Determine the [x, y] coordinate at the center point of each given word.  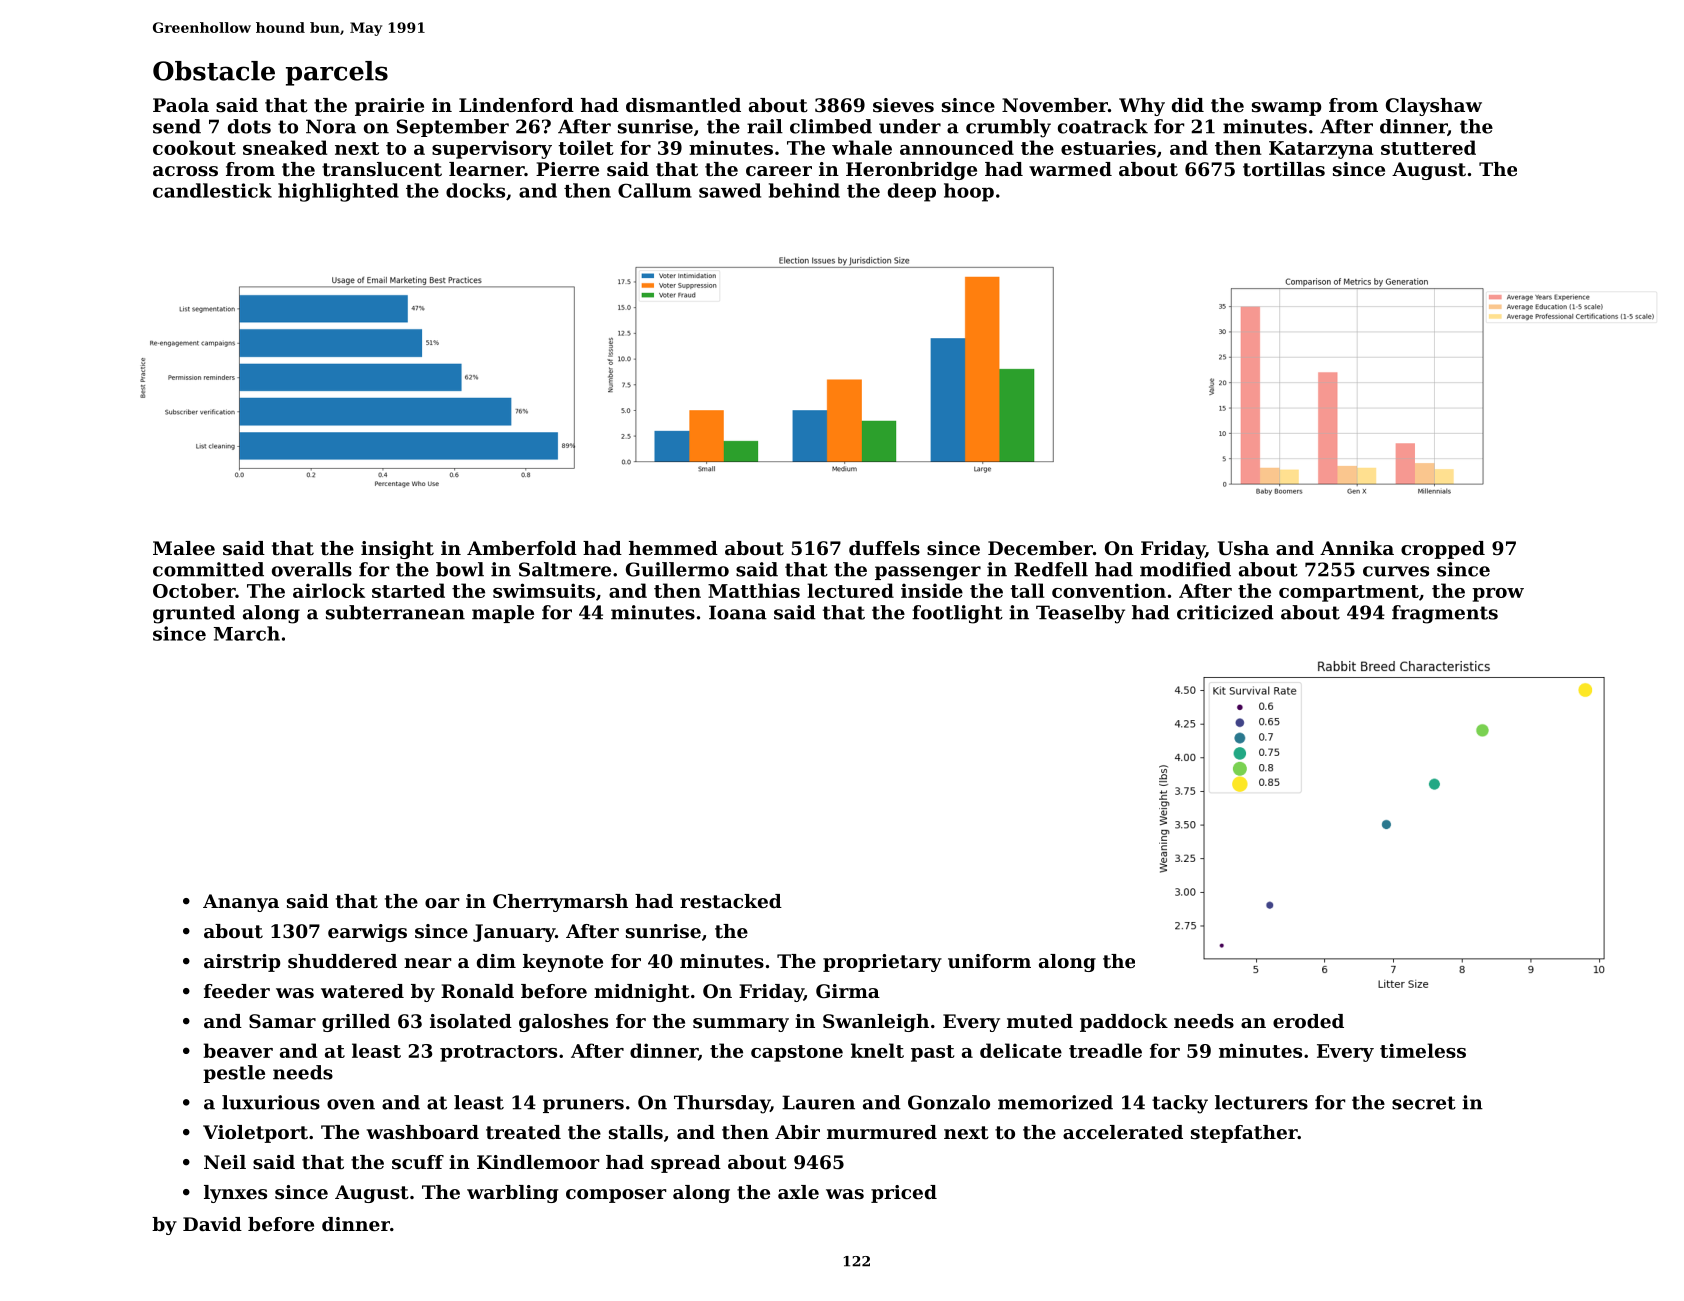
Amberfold [522, 548]
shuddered [342, 961]
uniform [989, 961]
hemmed [673, 548]
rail [765, 126]
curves [1396, 571]
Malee [184, 548]
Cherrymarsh [560, 903]
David [212, 1224]
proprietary [882, 963]
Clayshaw [1434, 107]
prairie [389, 107]
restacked [731, 901]
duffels [884, 548]
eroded [1308, 1021]
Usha [1243, 548]
